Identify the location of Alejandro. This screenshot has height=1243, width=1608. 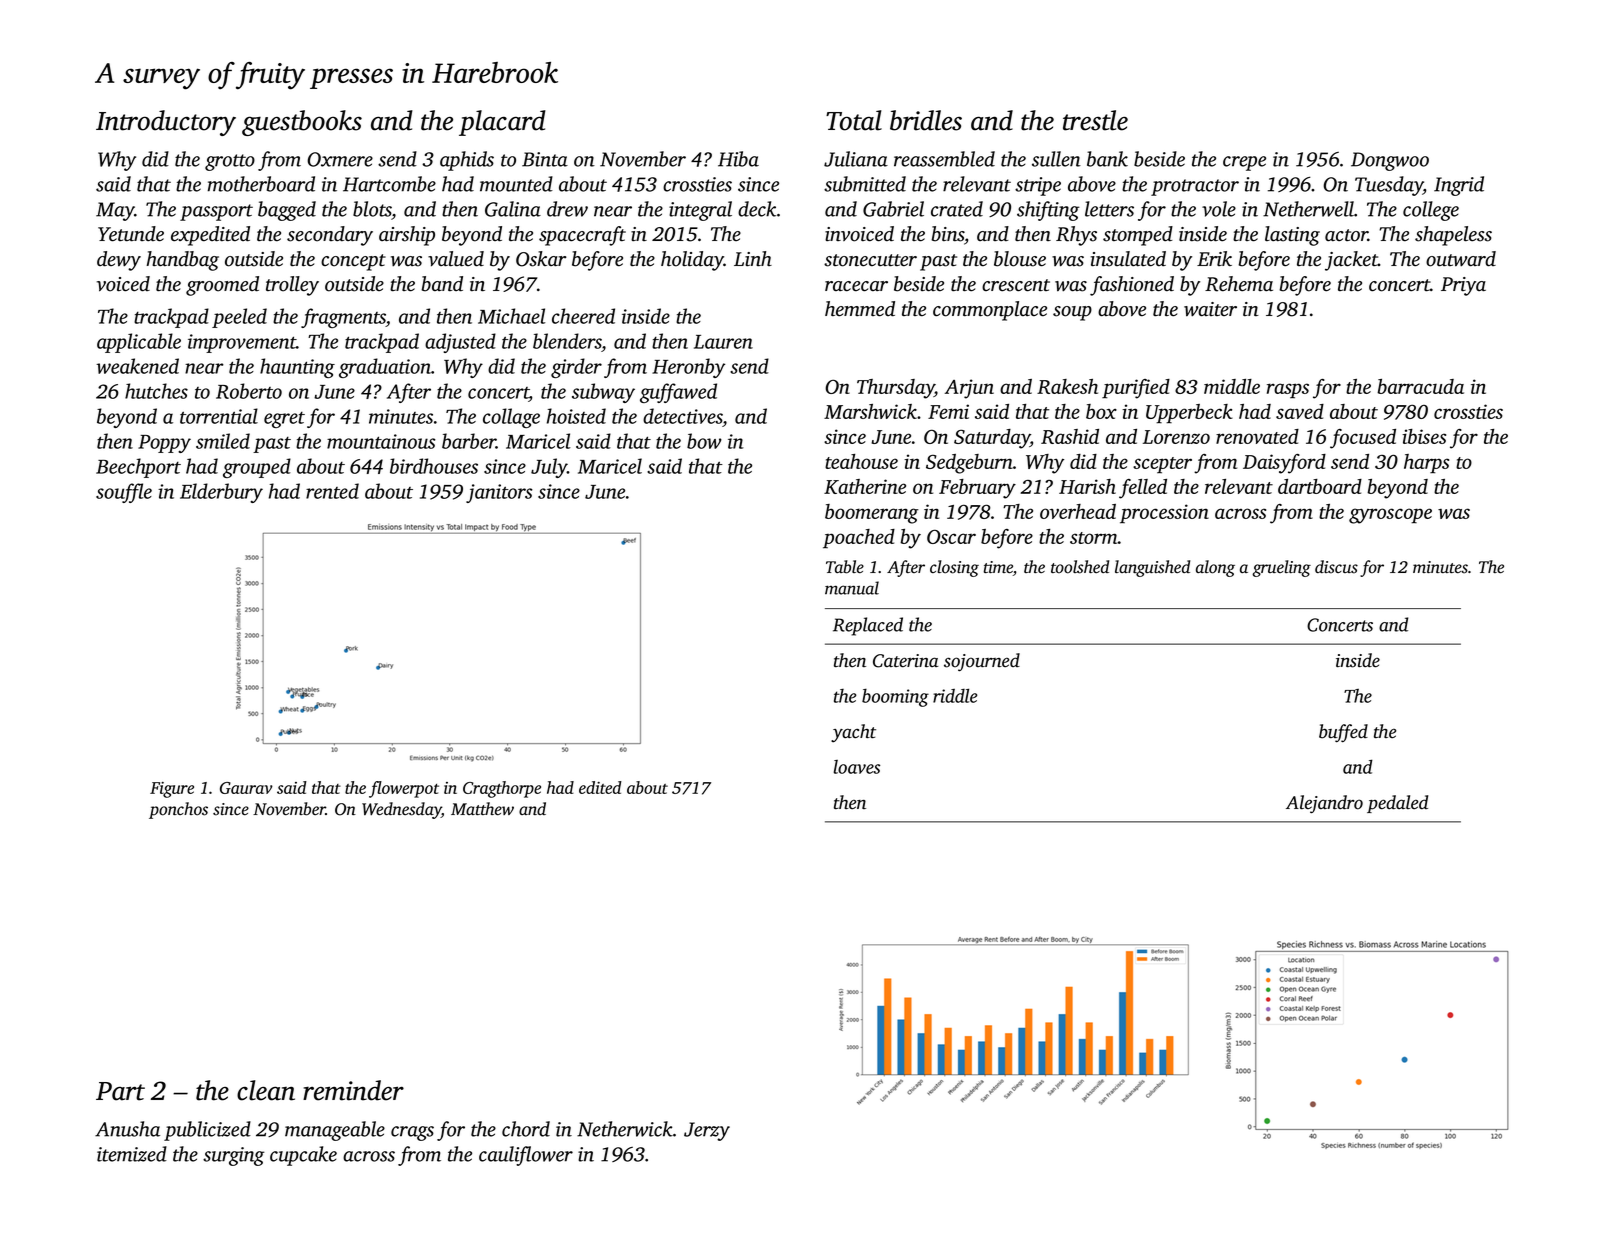
(1324, 804).
